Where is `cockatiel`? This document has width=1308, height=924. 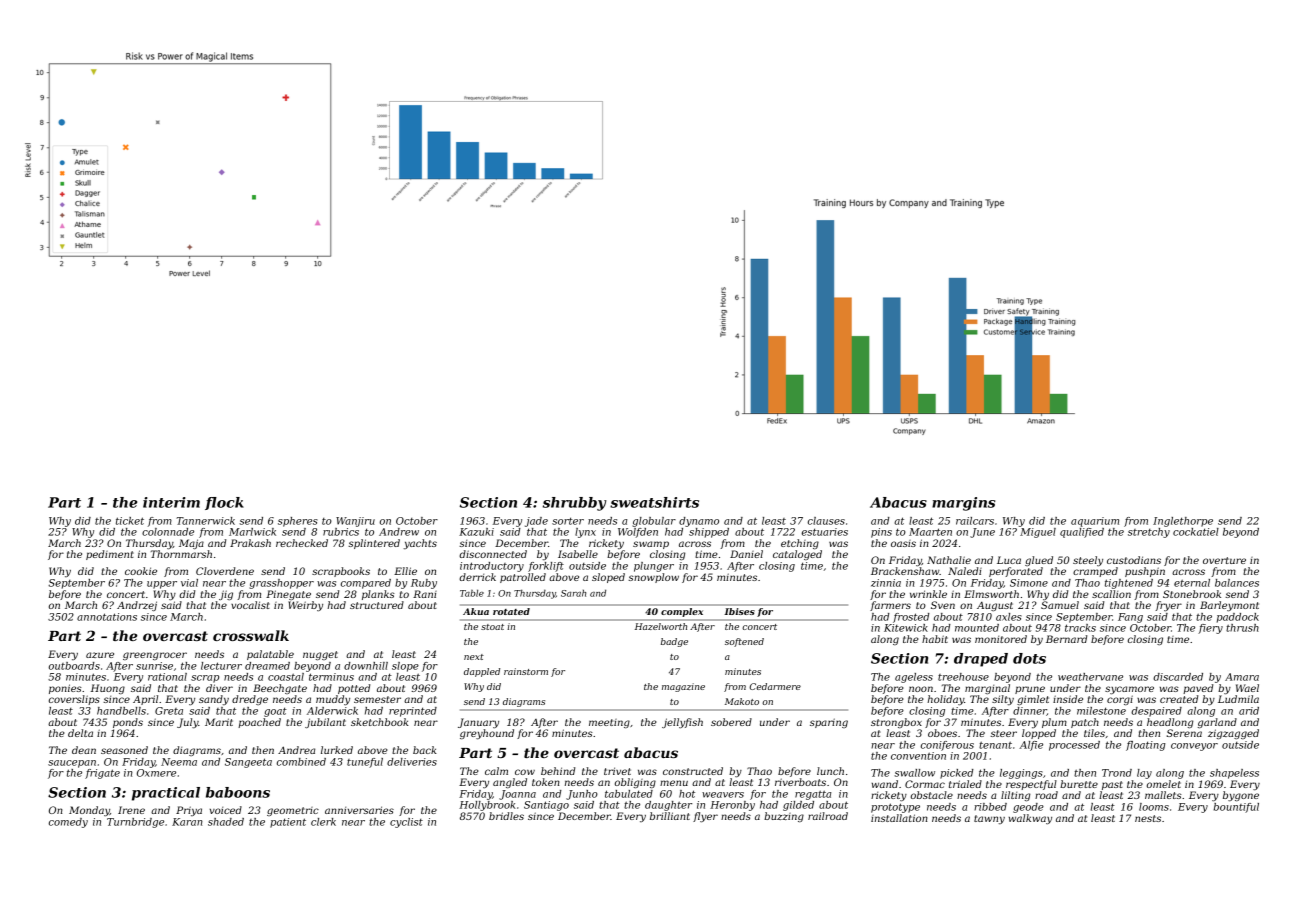
cockatiel is located at coordinates (1196, 532).
